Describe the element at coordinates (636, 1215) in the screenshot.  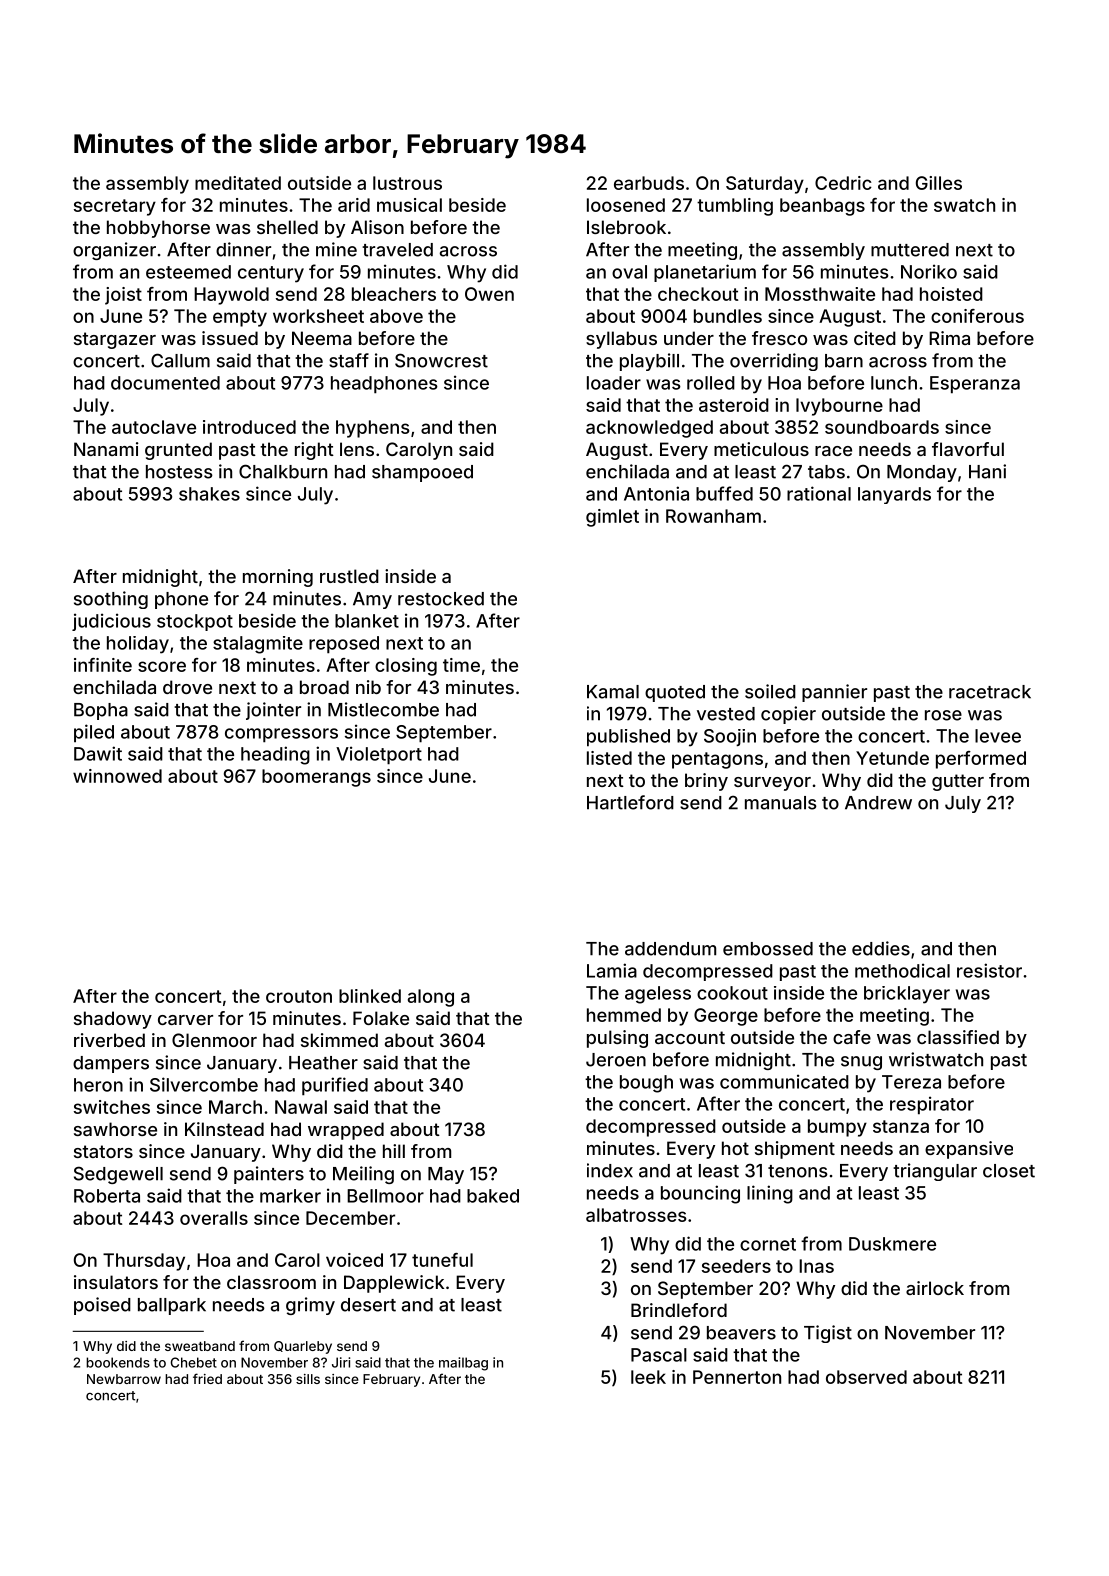
I see `albatrosses` at that location.
